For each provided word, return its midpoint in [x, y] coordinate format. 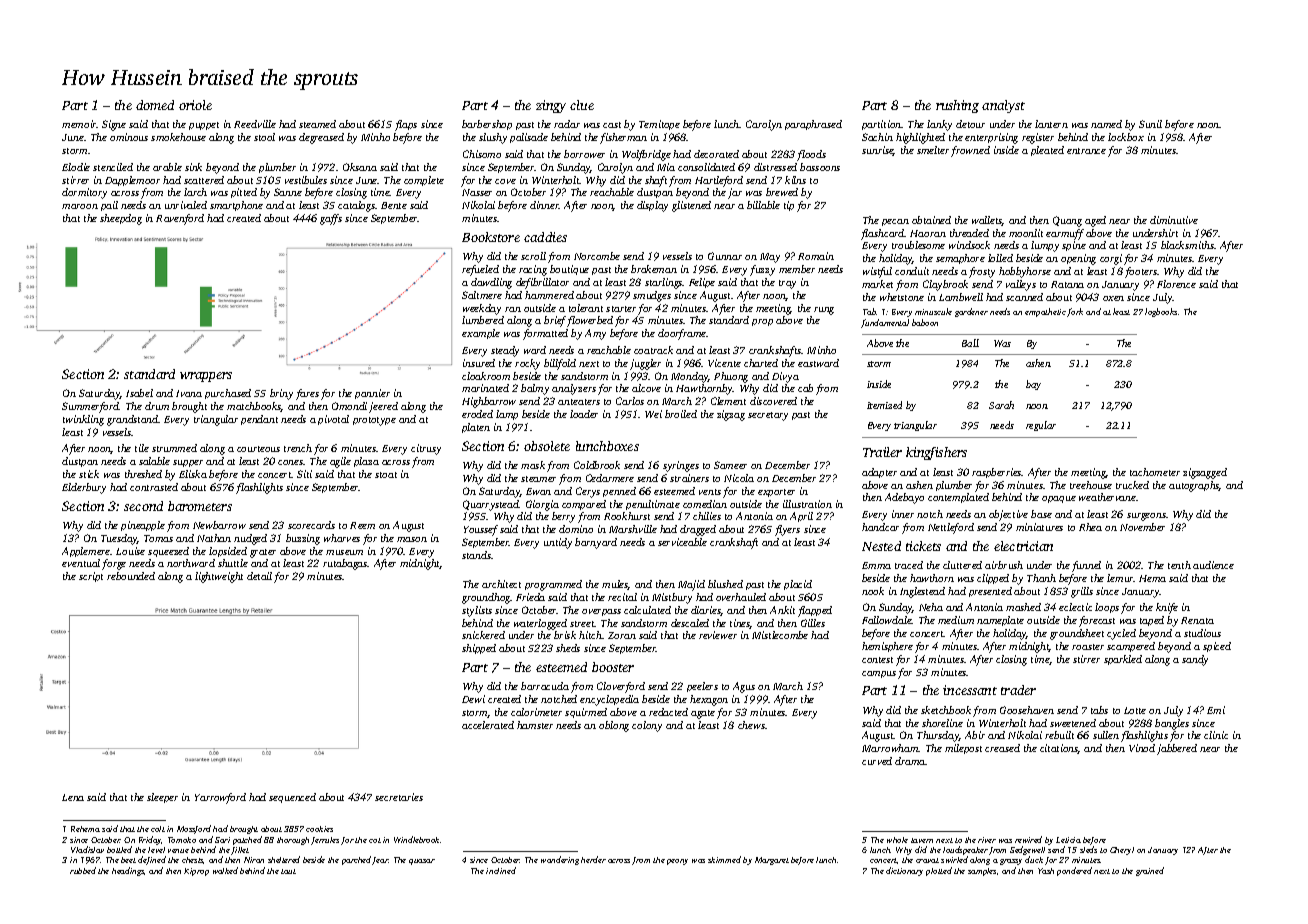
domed [155, 105]
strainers [689, 478]
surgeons [1146, 517]
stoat [386, 475]
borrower [584, 154]
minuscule [933, 311]
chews [751, 725]
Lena [73, 797]
